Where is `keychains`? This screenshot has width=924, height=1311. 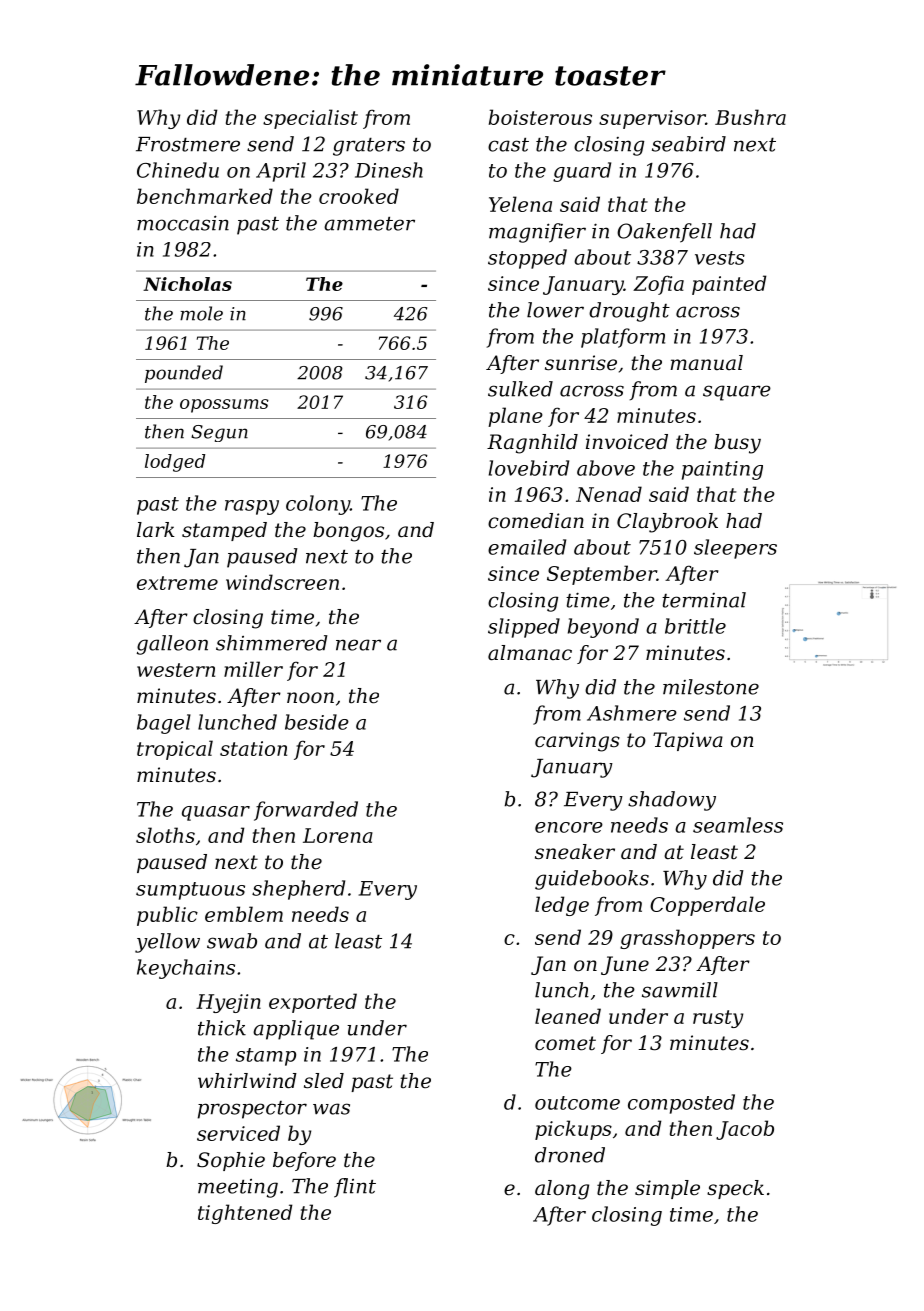
keychains is located at coordinates (186, 969).
